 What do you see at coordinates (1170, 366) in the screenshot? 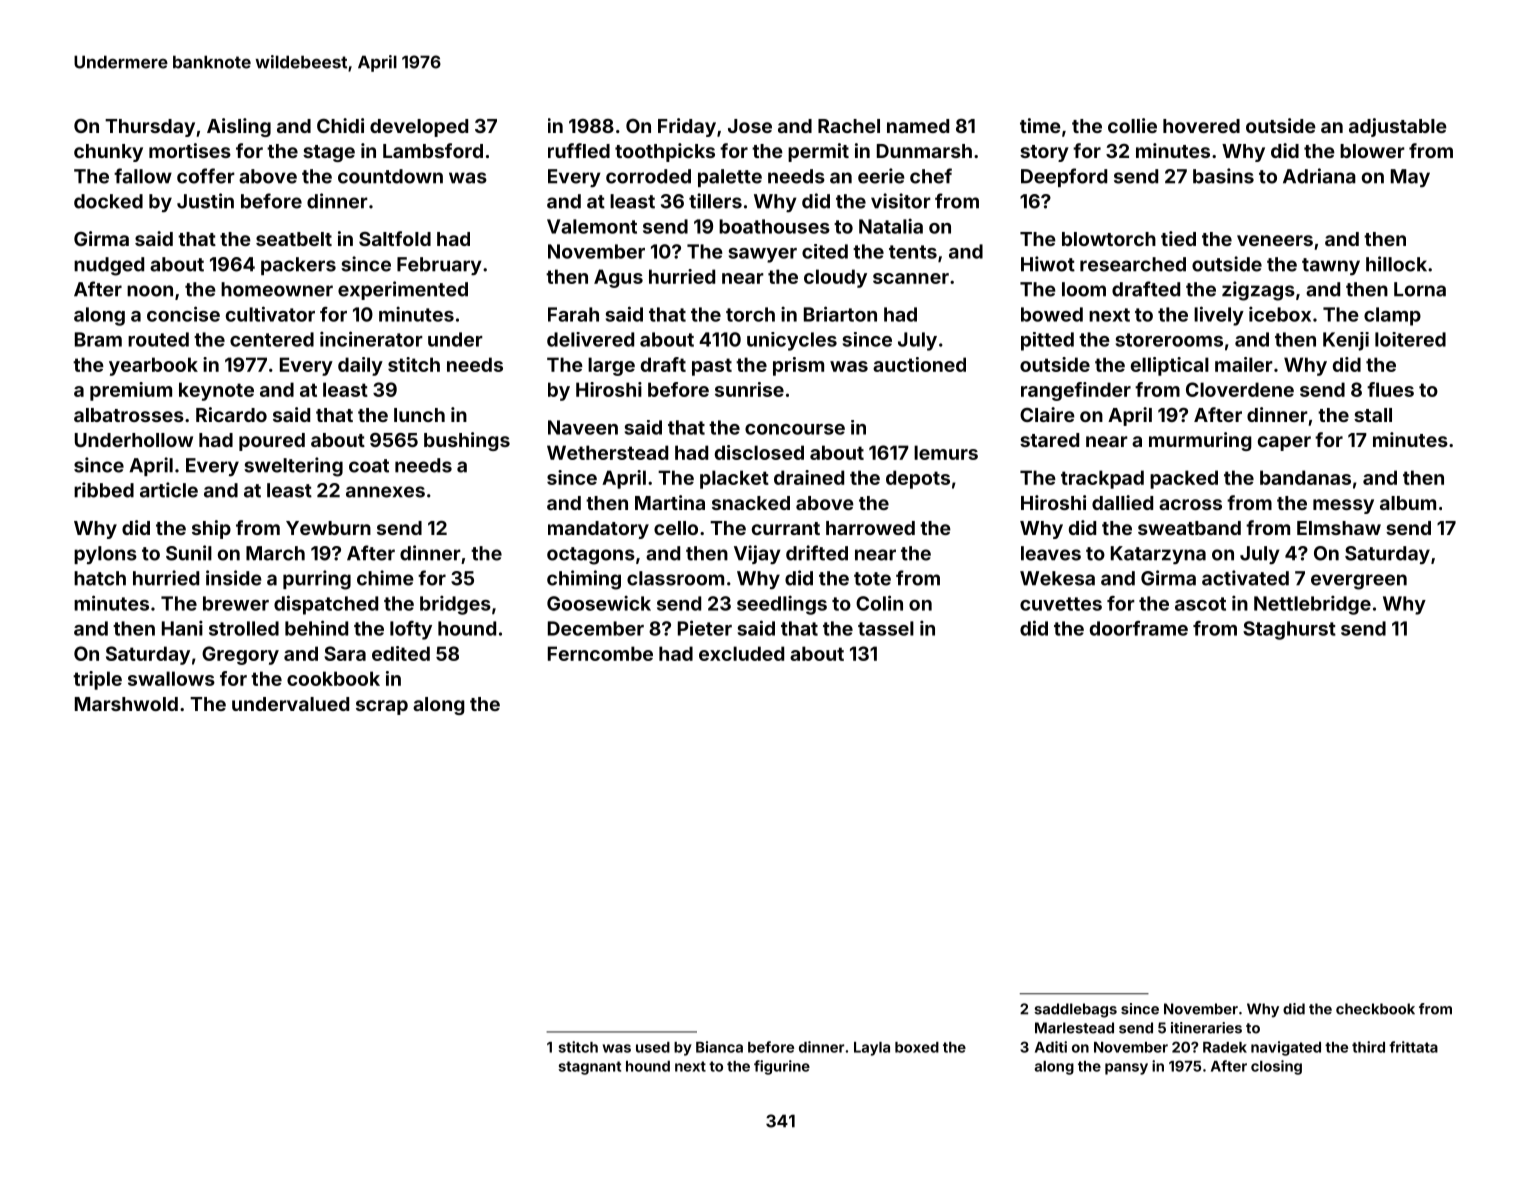
I see `elliptical` at bounding box center [1170, 366].
